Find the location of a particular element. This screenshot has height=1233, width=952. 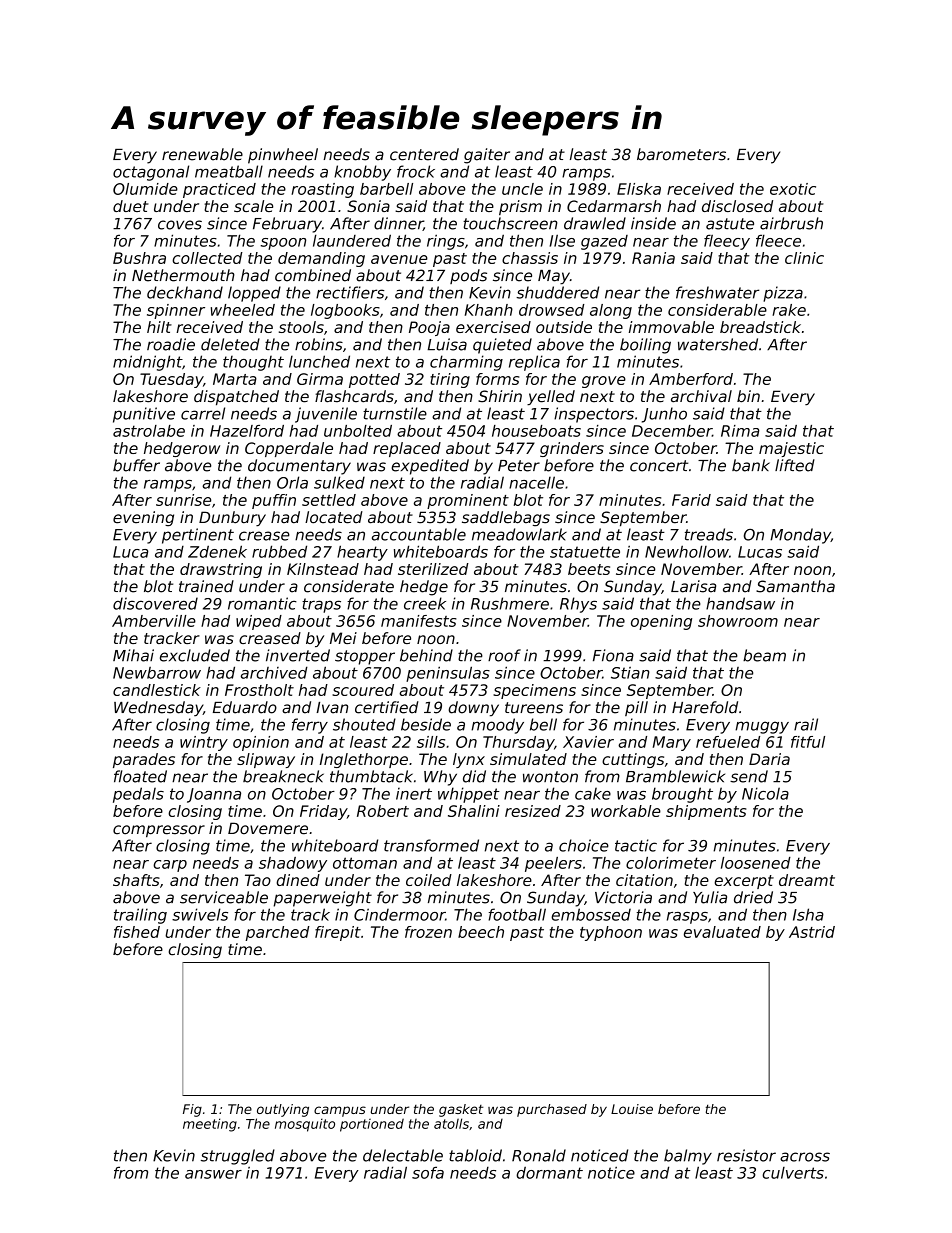

collected is located at coordinates (207, 258).
